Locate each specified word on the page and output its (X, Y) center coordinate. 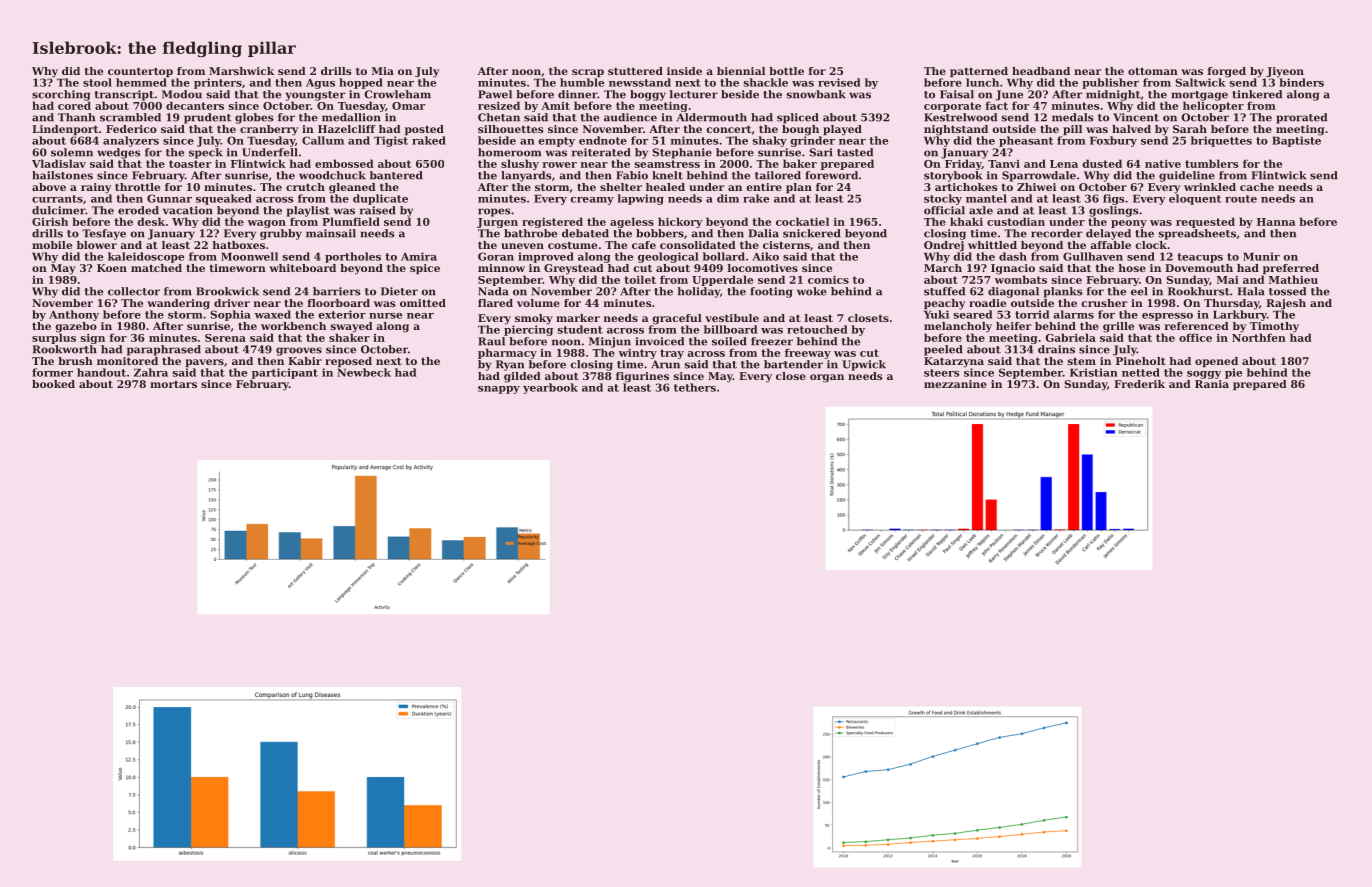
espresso (1167, 317)
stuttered (635, 71)
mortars (173, 384)
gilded (522, 377)
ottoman (1153, 71)
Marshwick (241, 71)
